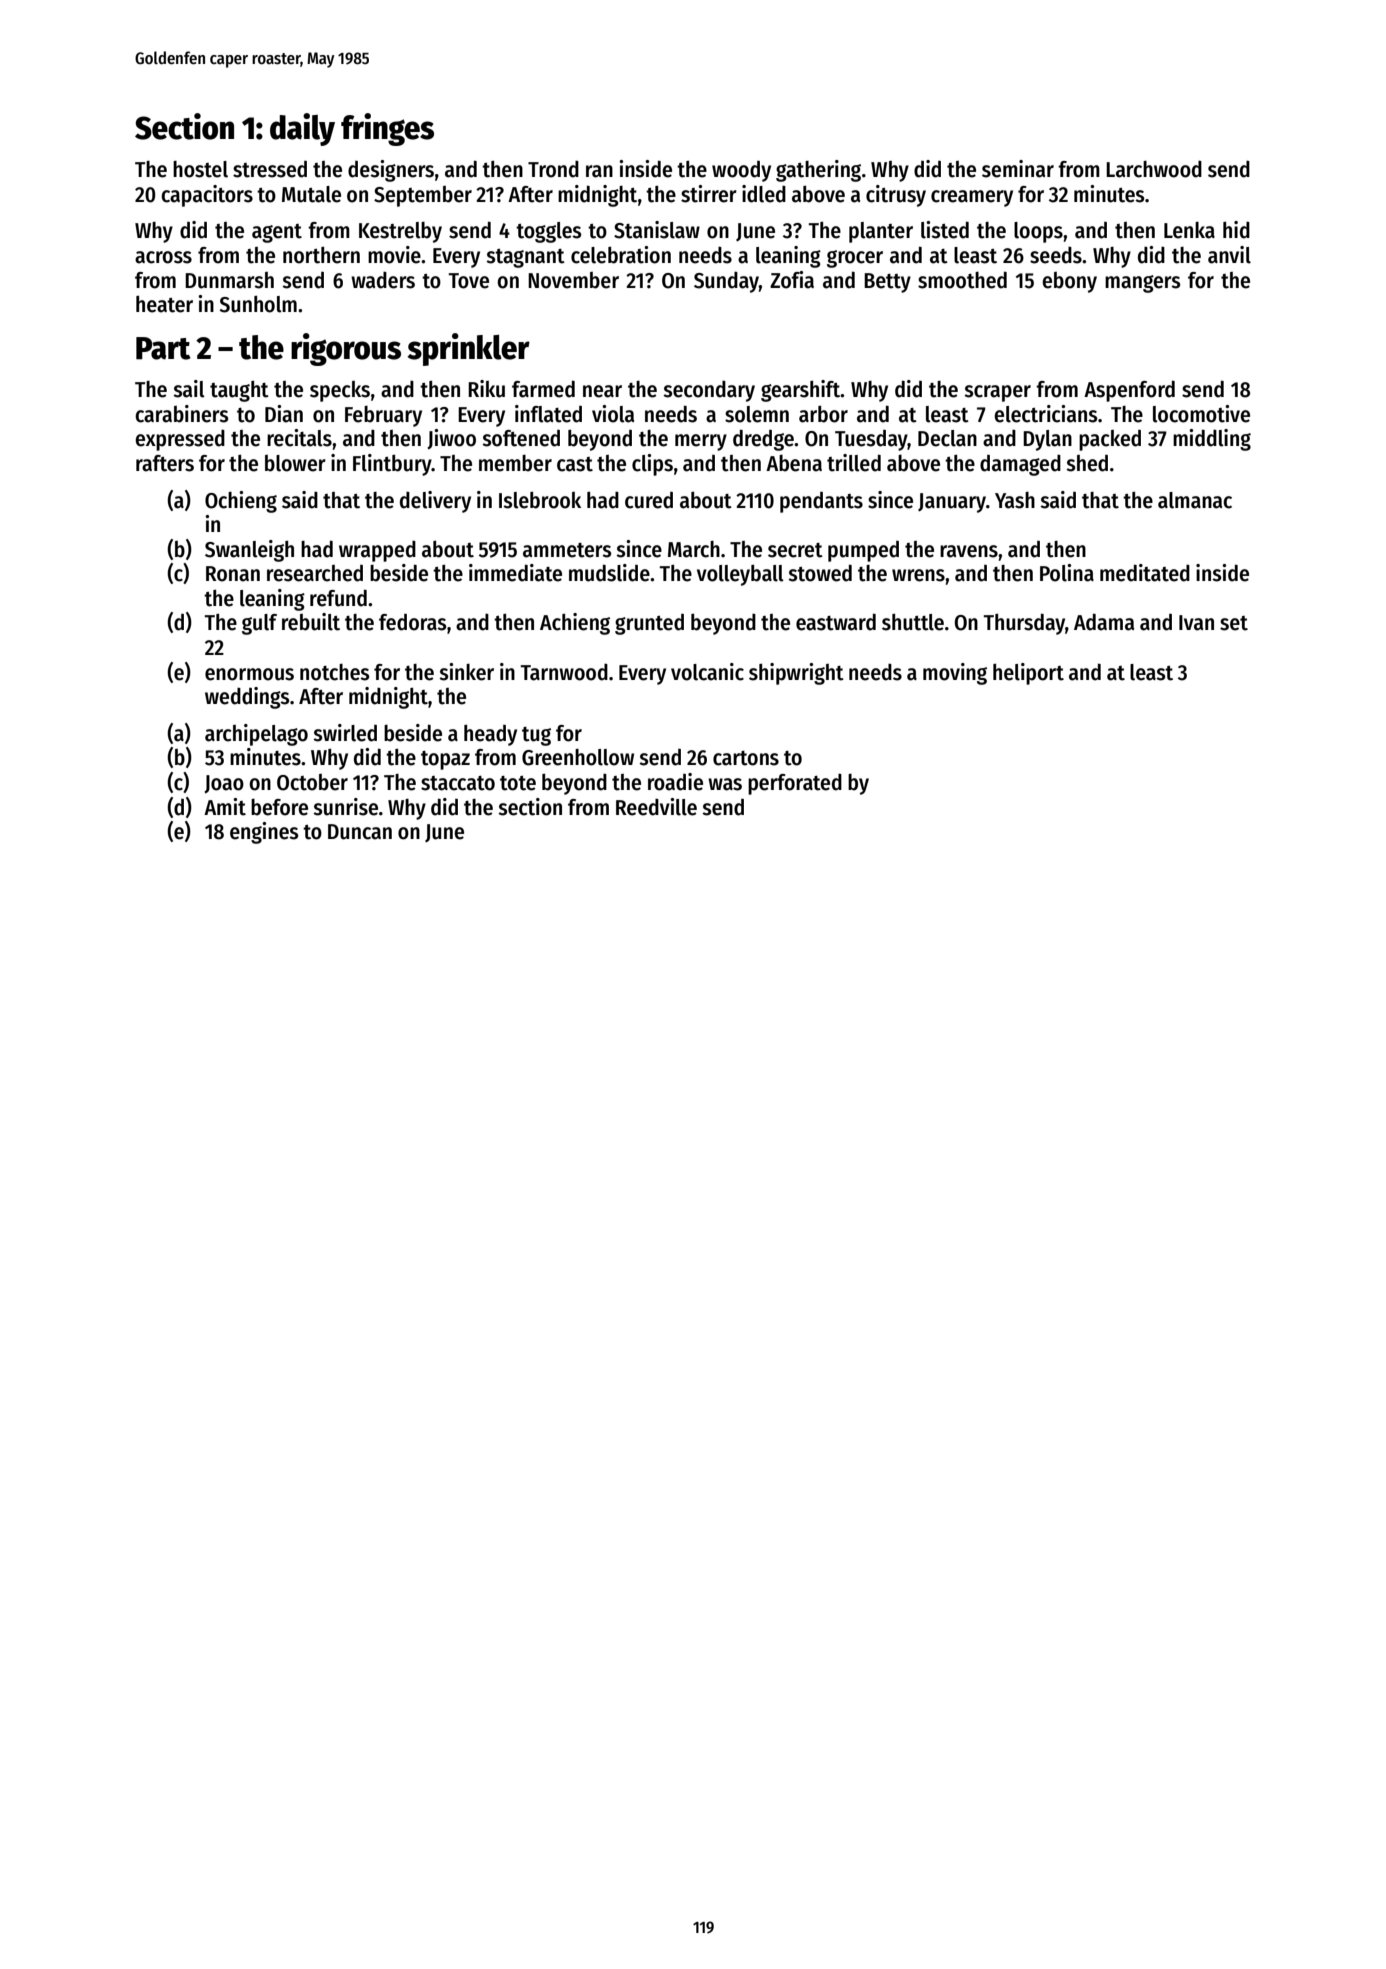 The height and width of the document is (1969, 1386). Describe the element at coordinates (256, 735) in the document. I see `archipelago` at that location.
